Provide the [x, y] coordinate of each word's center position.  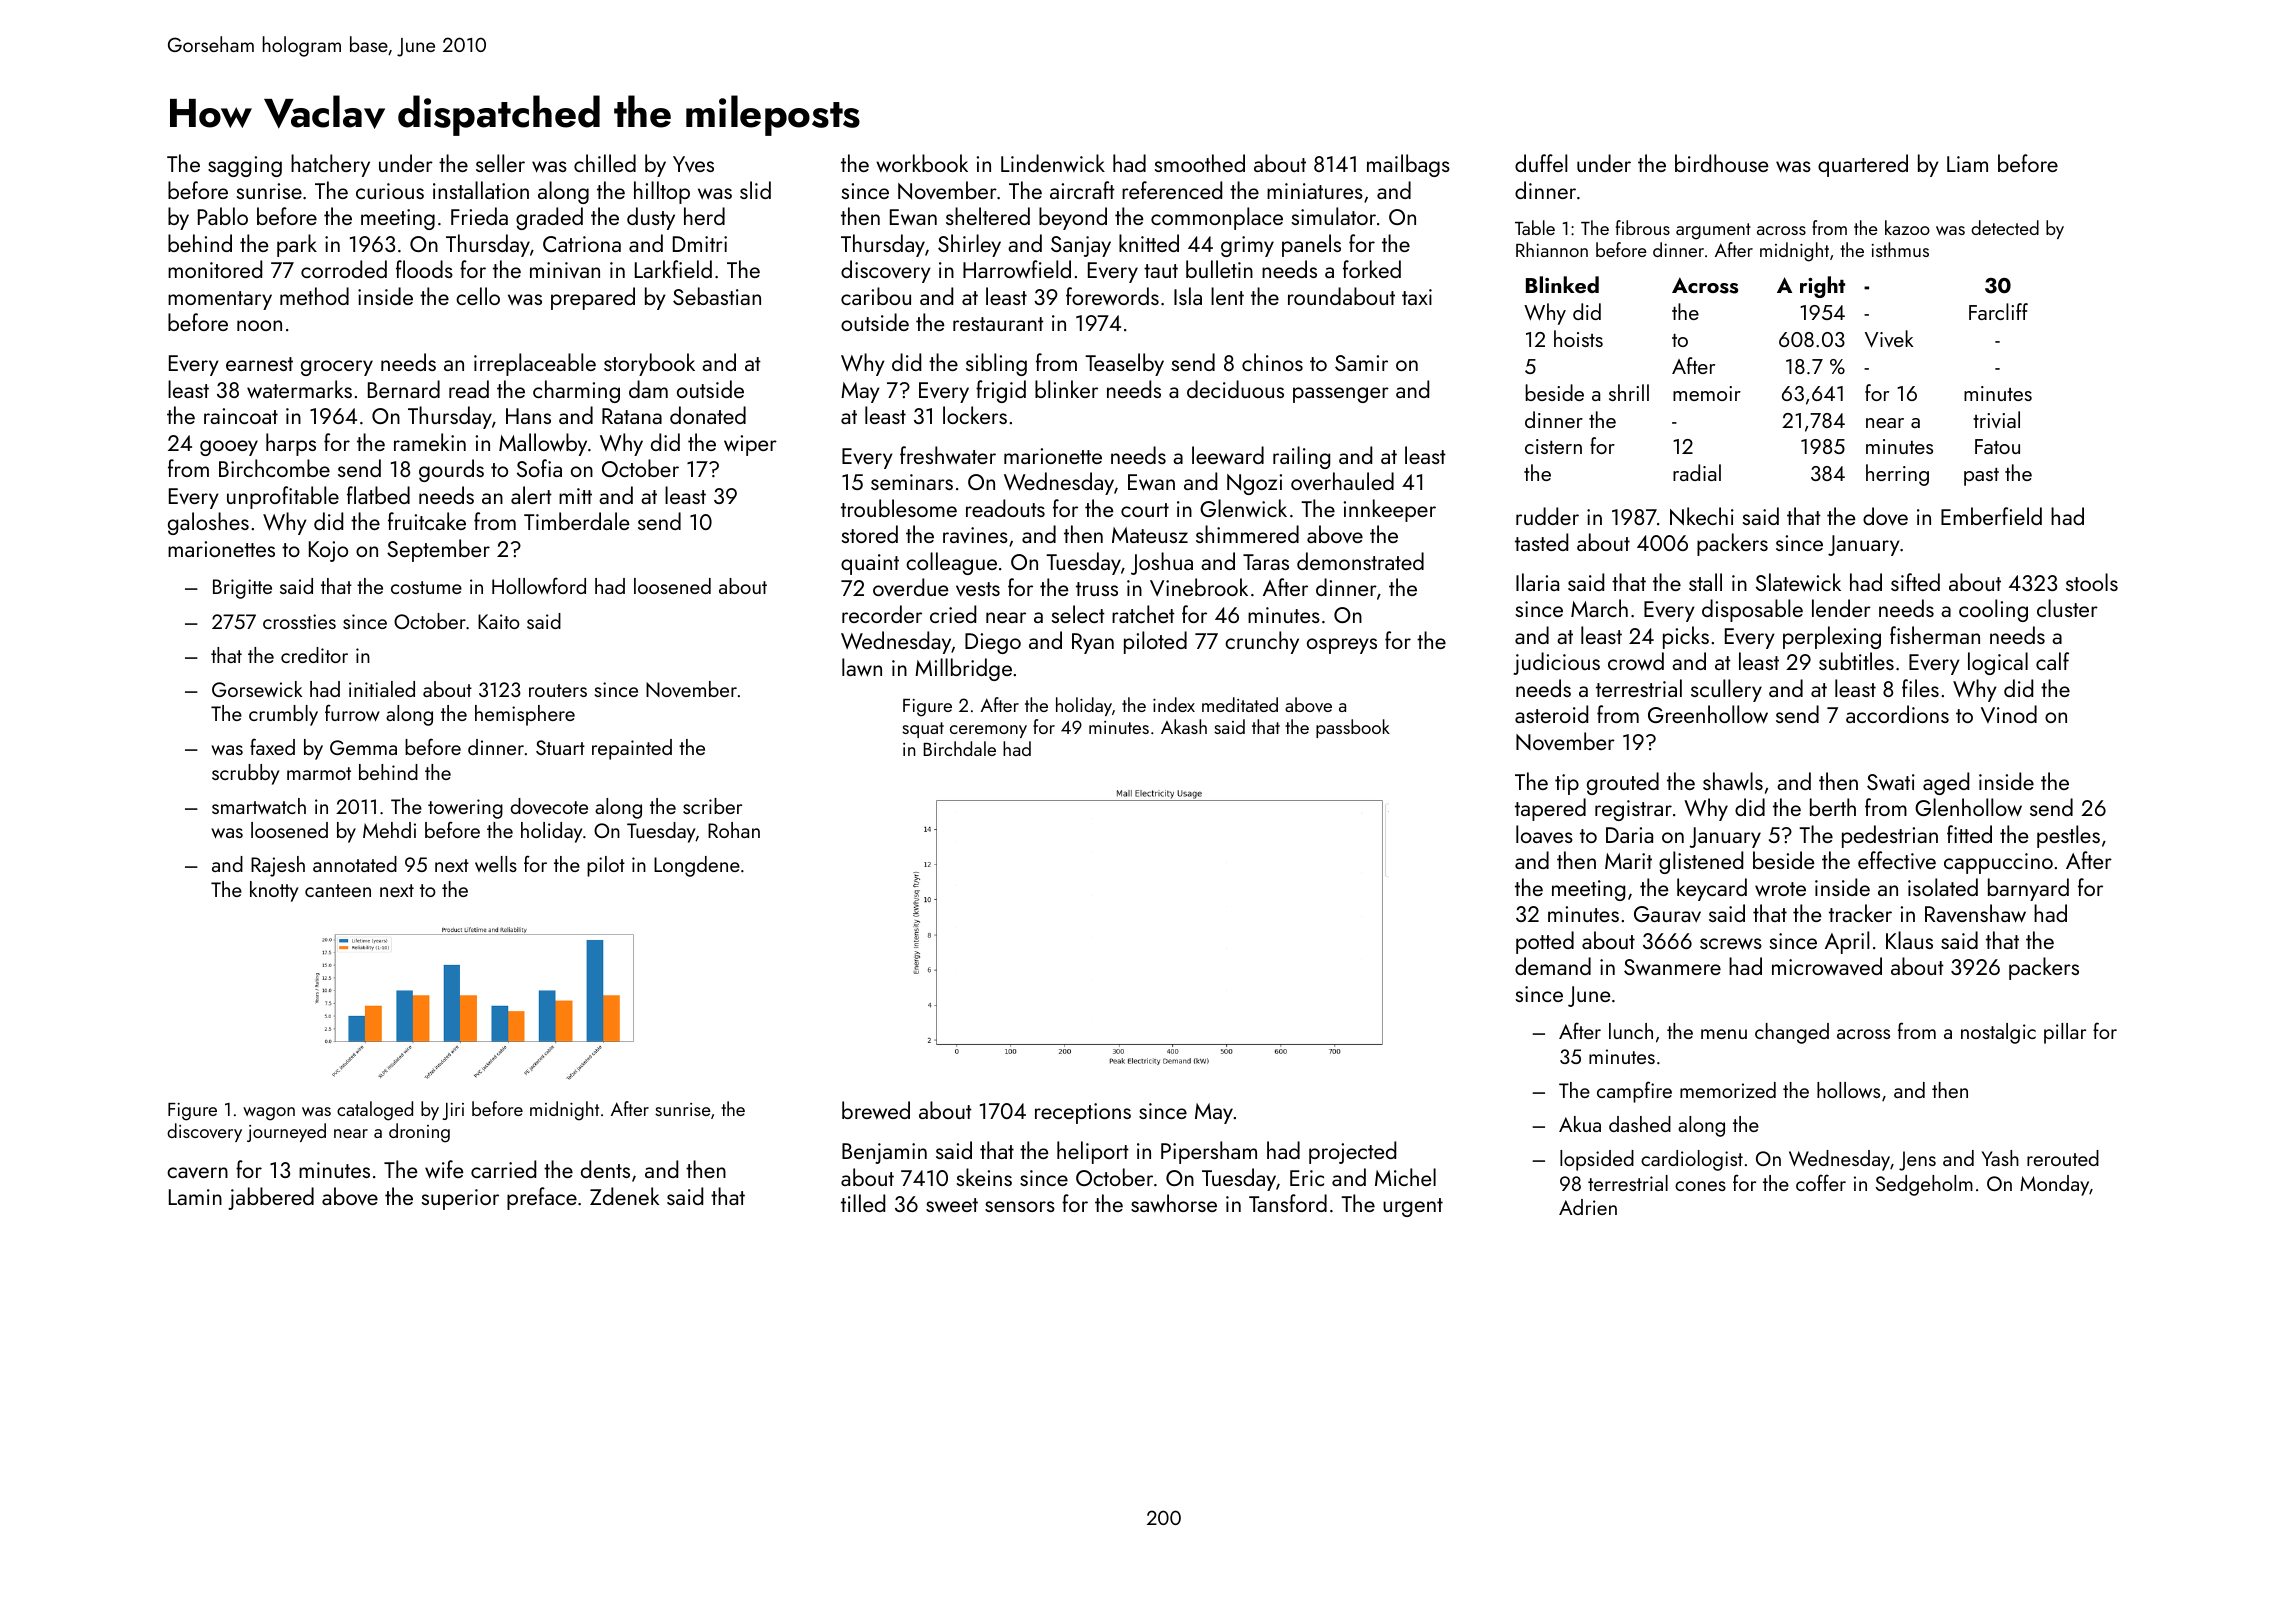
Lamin [195, 1197]
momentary [220, 300]
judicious [1556, 663]
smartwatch [259, 806]
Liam [1967, 164]
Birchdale [959, 748]
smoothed [1200, 163]
